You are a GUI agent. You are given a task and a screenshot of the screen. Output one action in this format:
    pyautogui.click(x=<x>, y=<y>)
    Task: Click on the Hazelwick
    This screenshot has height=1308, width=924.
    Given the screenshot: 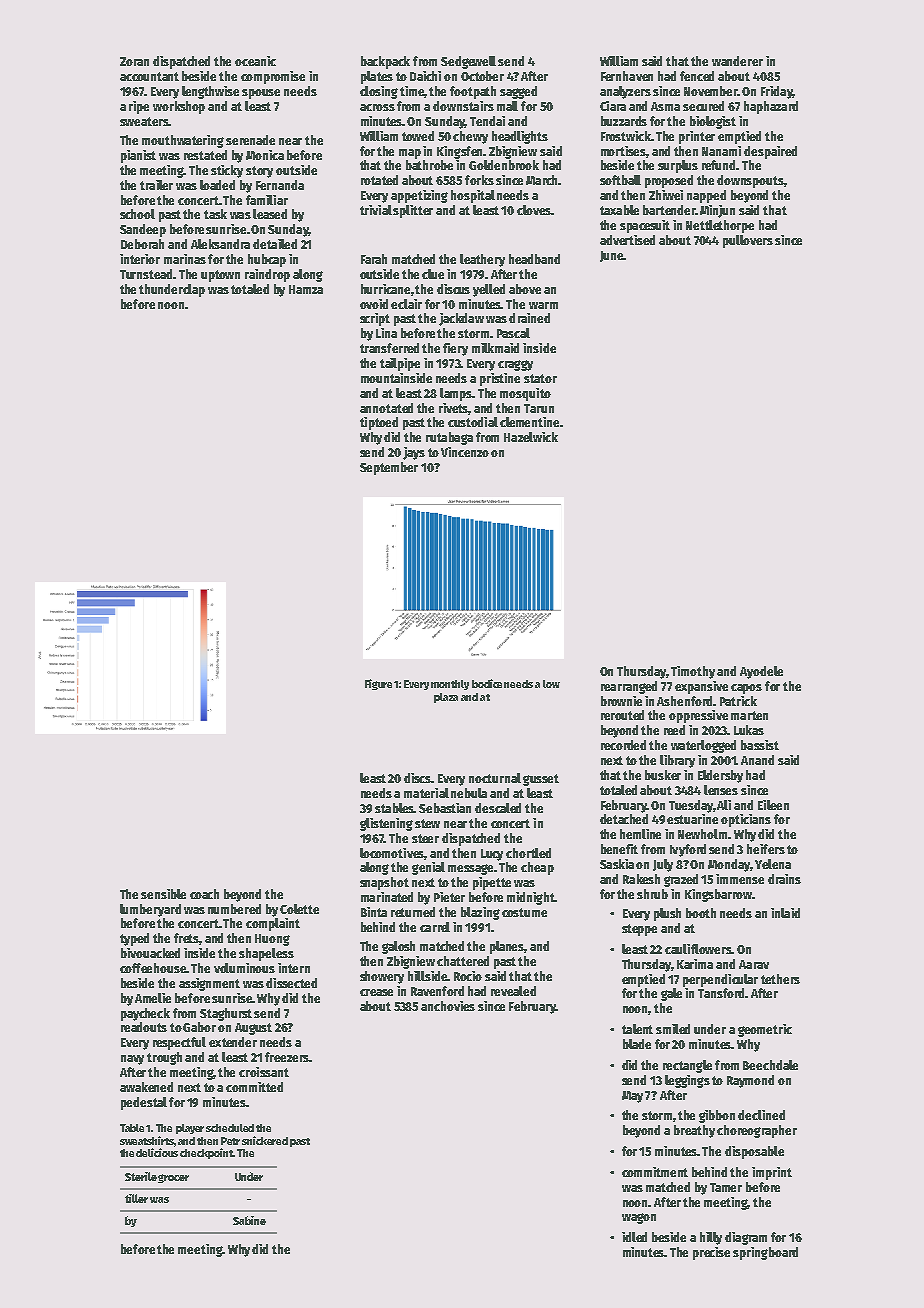 What is the action you would take?
    pyautogui.click(x=531, y=437)
